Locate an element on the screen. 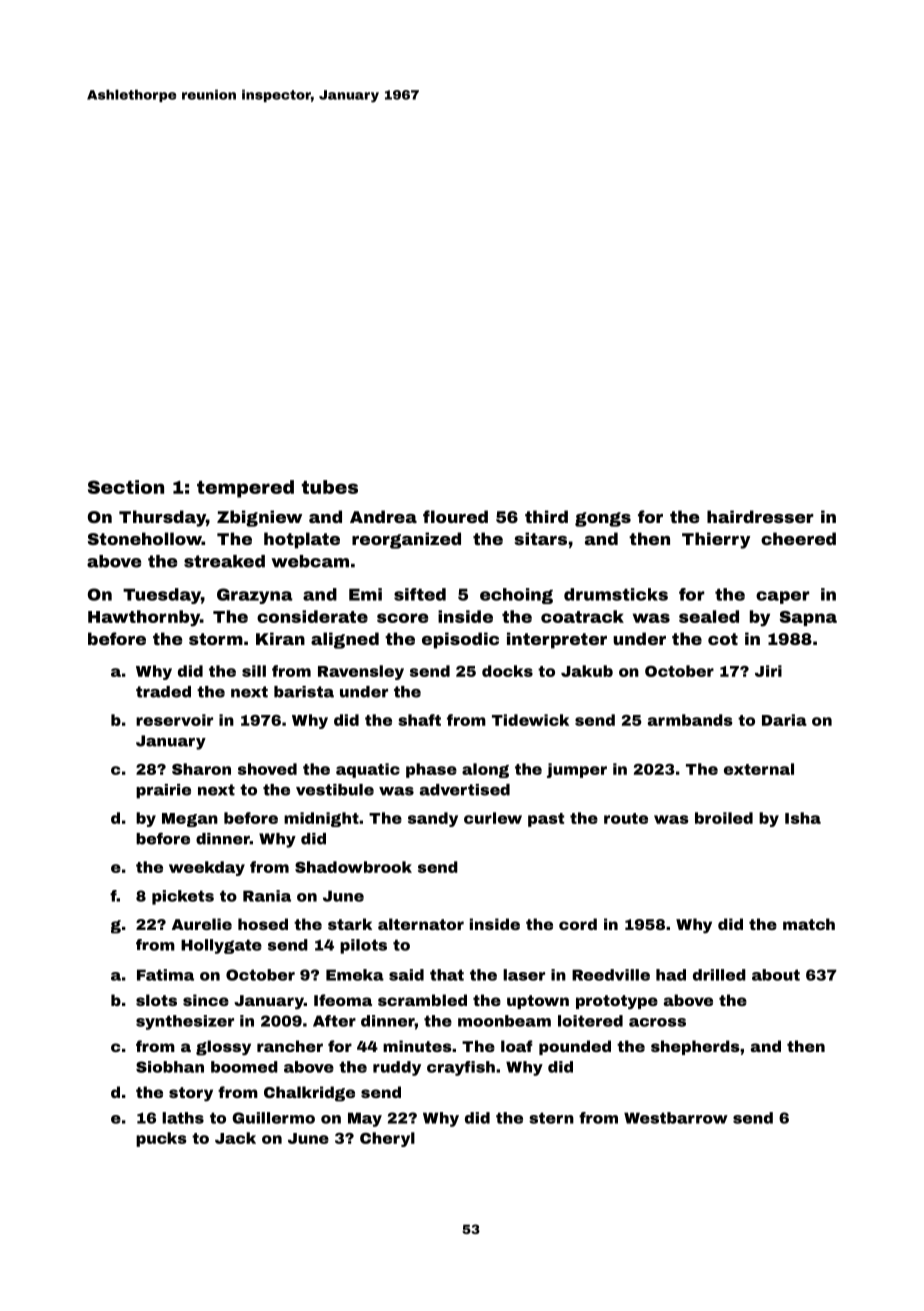  Shadowbrook is located at coordinates (353, 867).
